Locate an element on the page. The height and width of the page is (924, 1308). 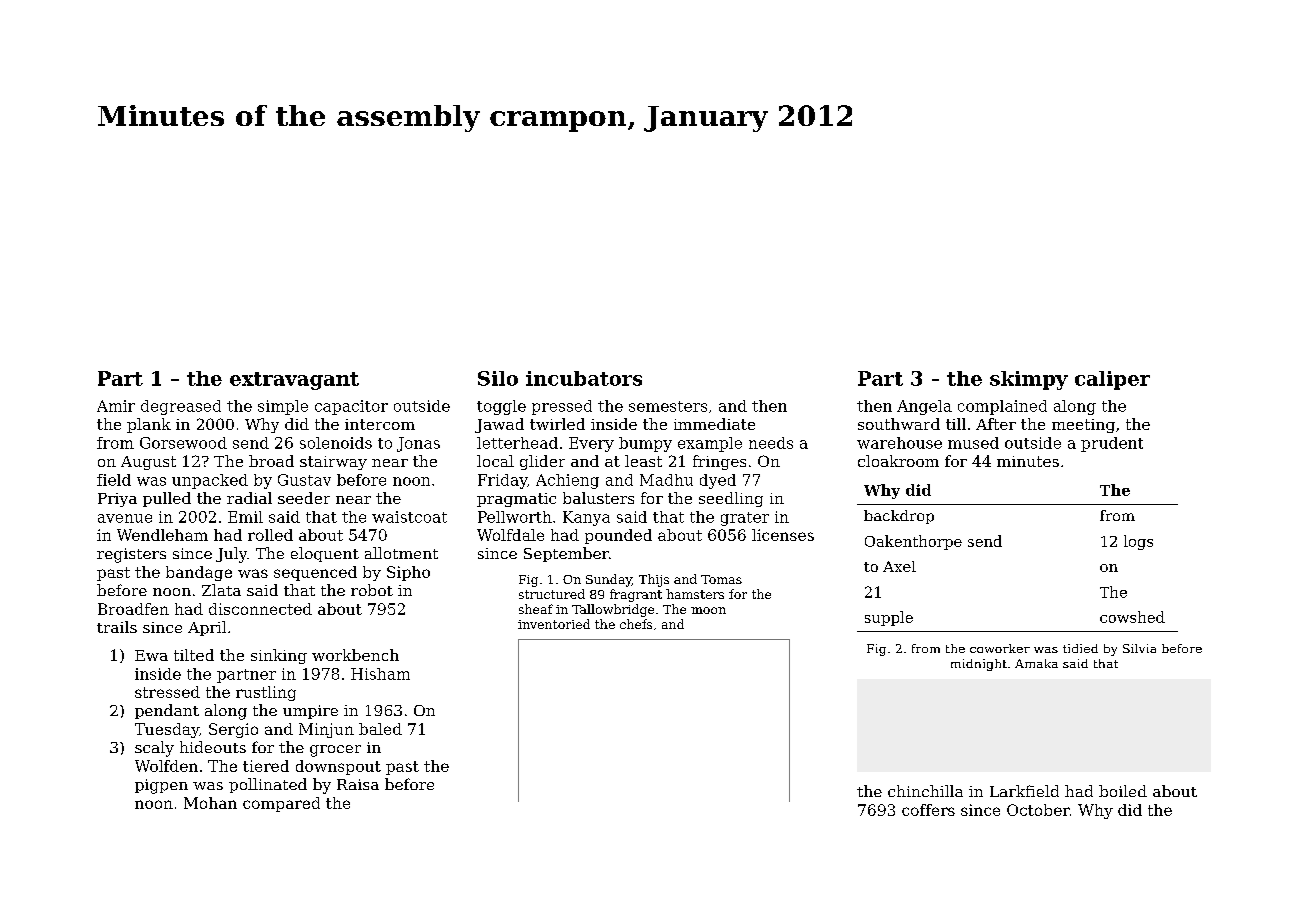
Kanya is located at coordinates (586, 518).
